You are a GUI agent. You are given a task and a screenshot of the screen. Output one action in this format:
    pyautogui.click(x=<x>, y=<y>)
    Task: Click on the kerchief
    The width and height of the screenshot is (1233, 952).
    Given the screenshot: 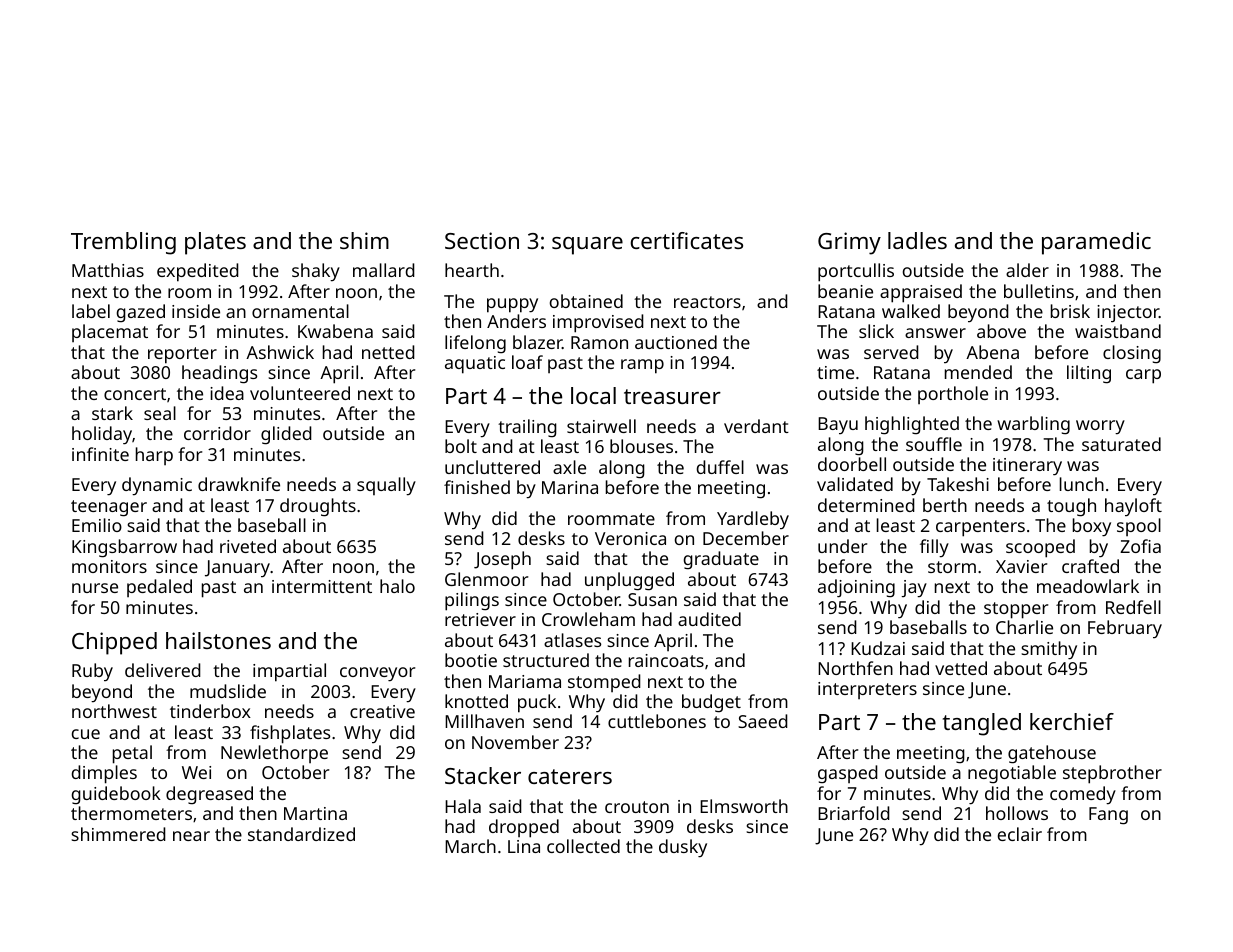 What is the action you would take?
    pyautogui.click(x=1072, y=721)
